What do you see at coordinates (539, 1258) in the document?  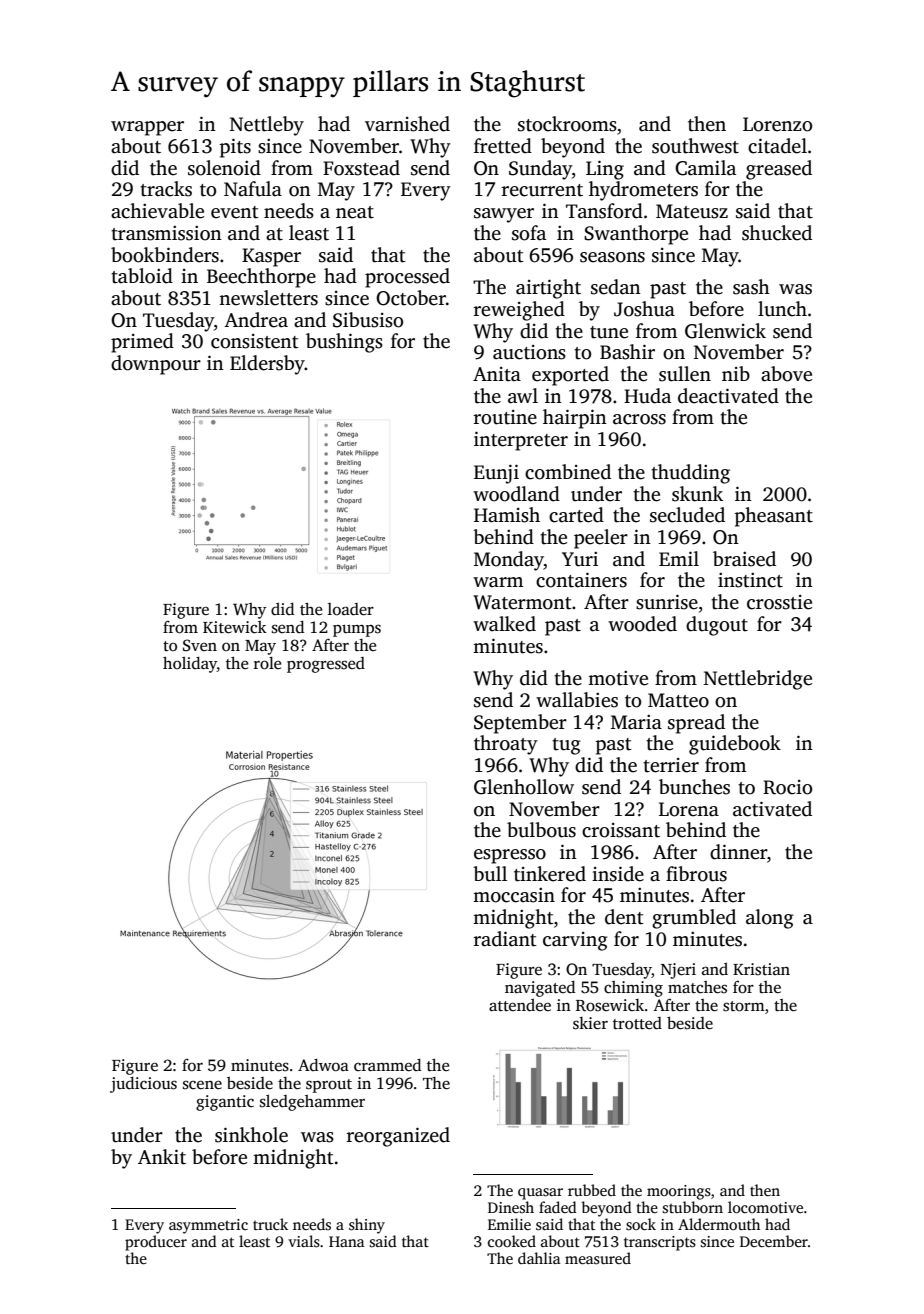 I see `dahlia` at bounding box center [539, 1258].
